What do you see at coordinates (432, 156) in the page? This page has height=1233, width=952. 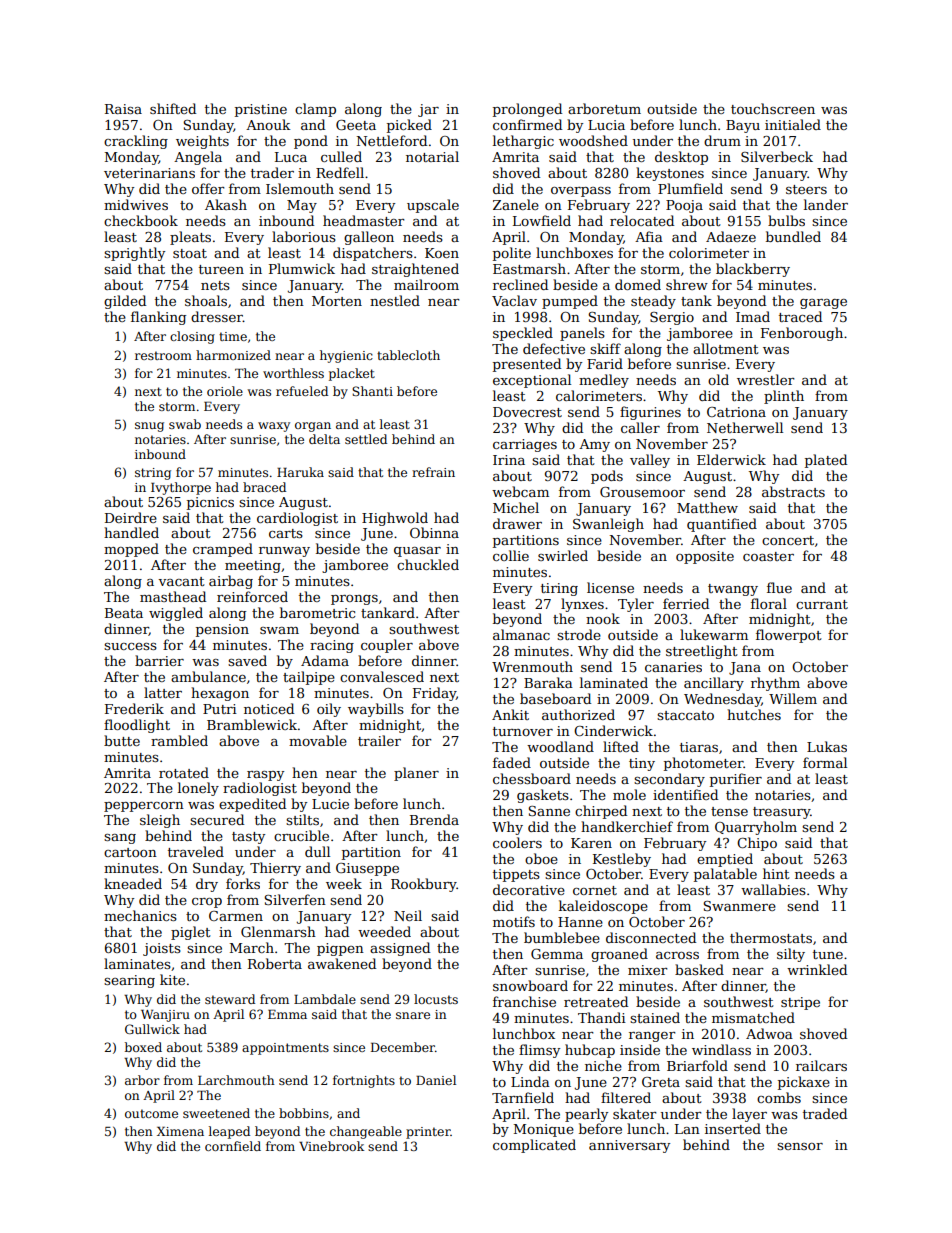 I see `notarial` at bounding box center [432, 156].
